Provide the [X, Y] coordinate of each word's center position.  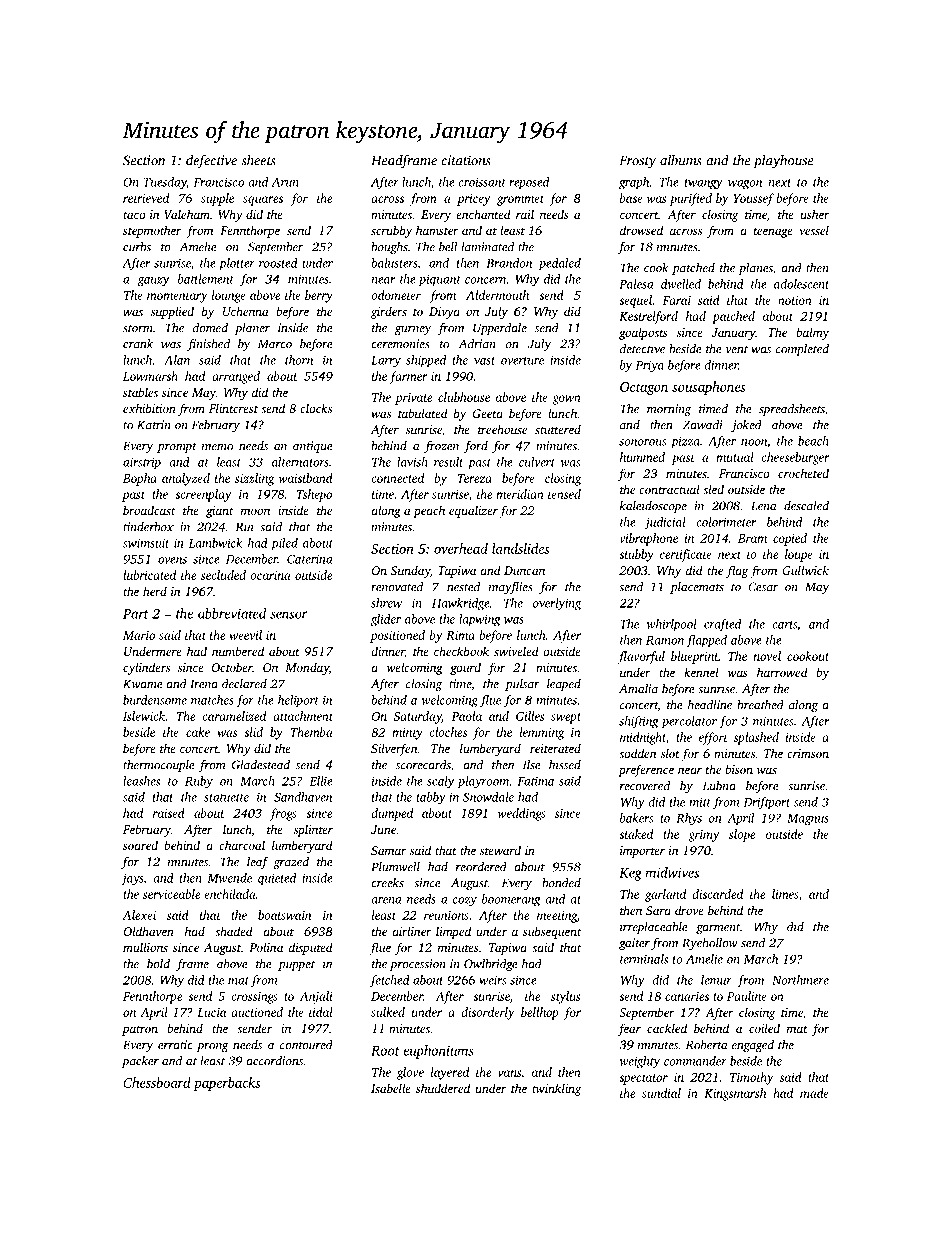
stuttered [558, 429]
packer [140, 1062]
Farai [677, 300]
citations [466, 160]
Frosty [637, 162]
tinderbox [148, 527]
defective [211, 162]
